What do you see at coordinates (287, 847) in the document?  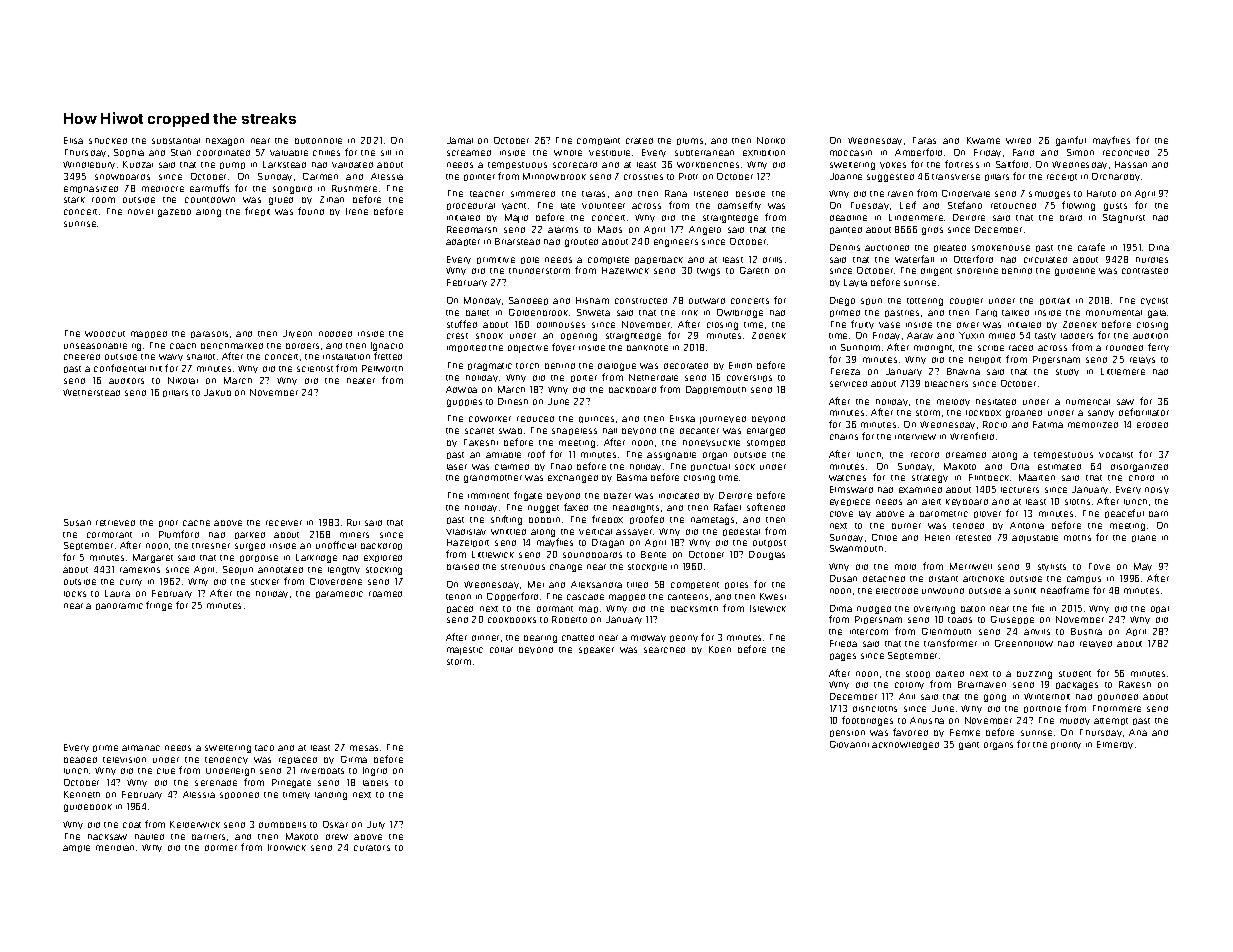 I see `Ironwick` at bounding box center [287, 847].
